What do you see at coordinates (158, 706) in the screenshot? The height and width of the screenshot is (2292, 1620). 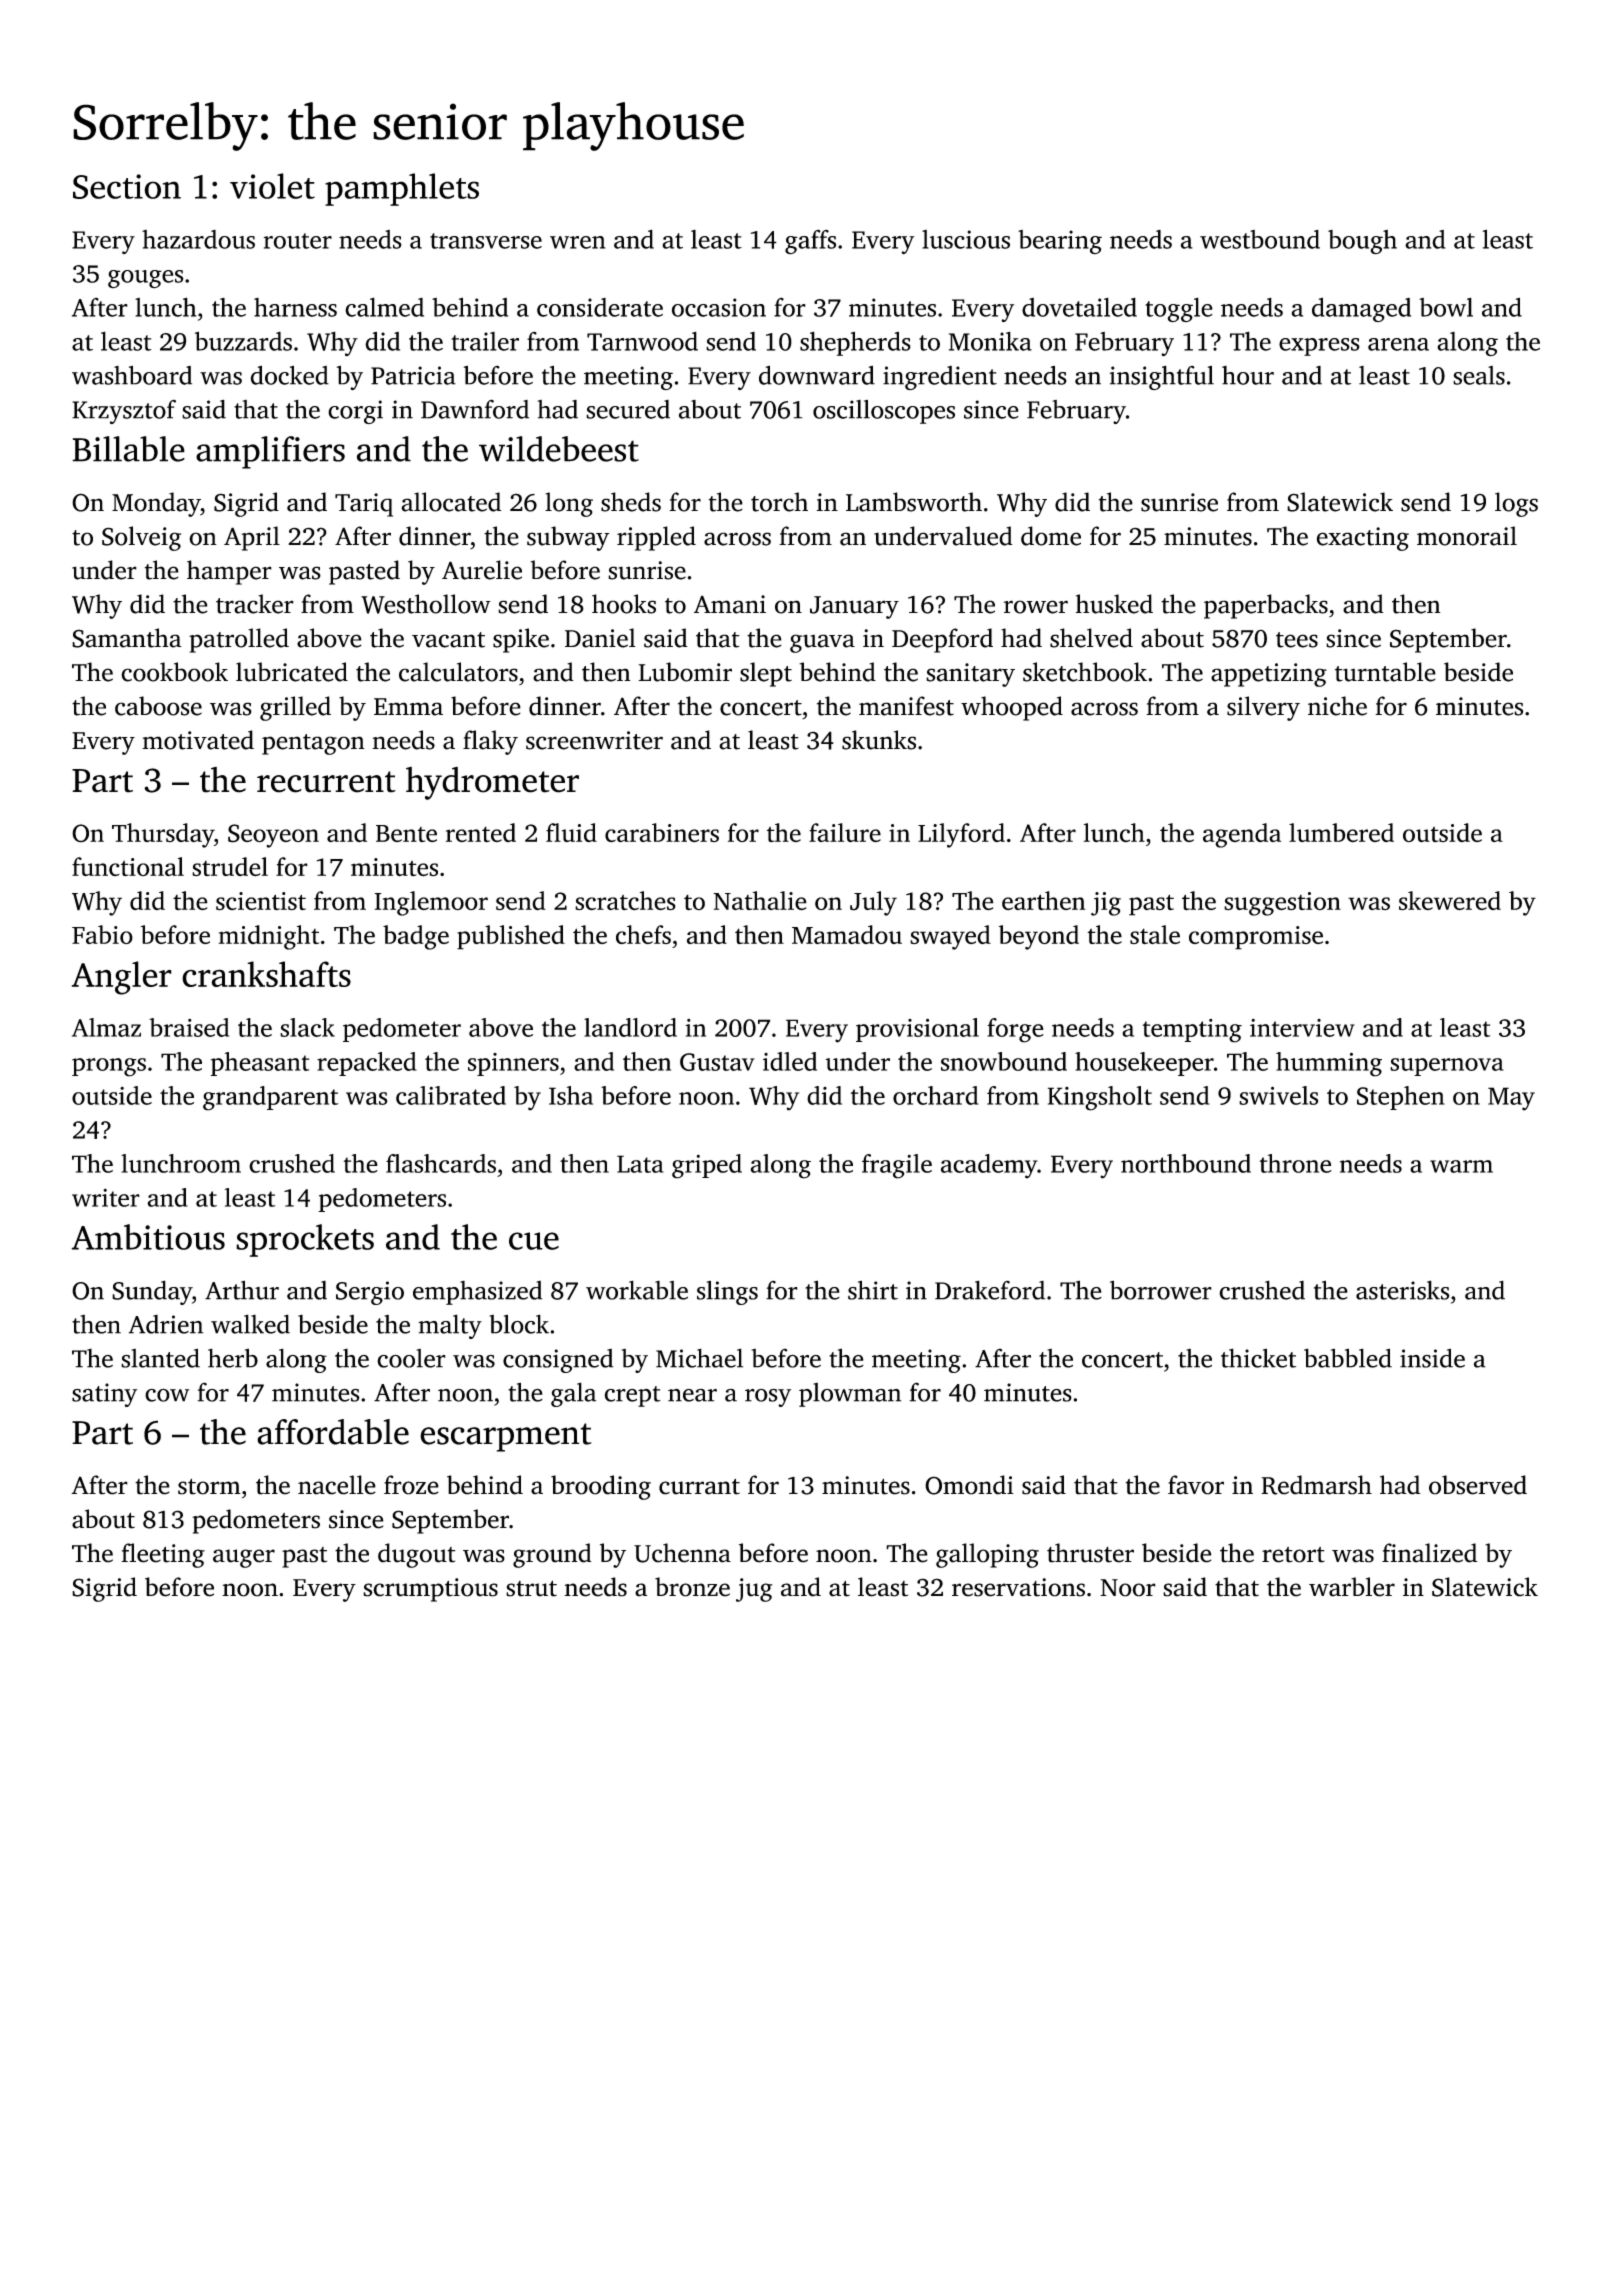 I see `caboose` at bounding box center [158, 706].
